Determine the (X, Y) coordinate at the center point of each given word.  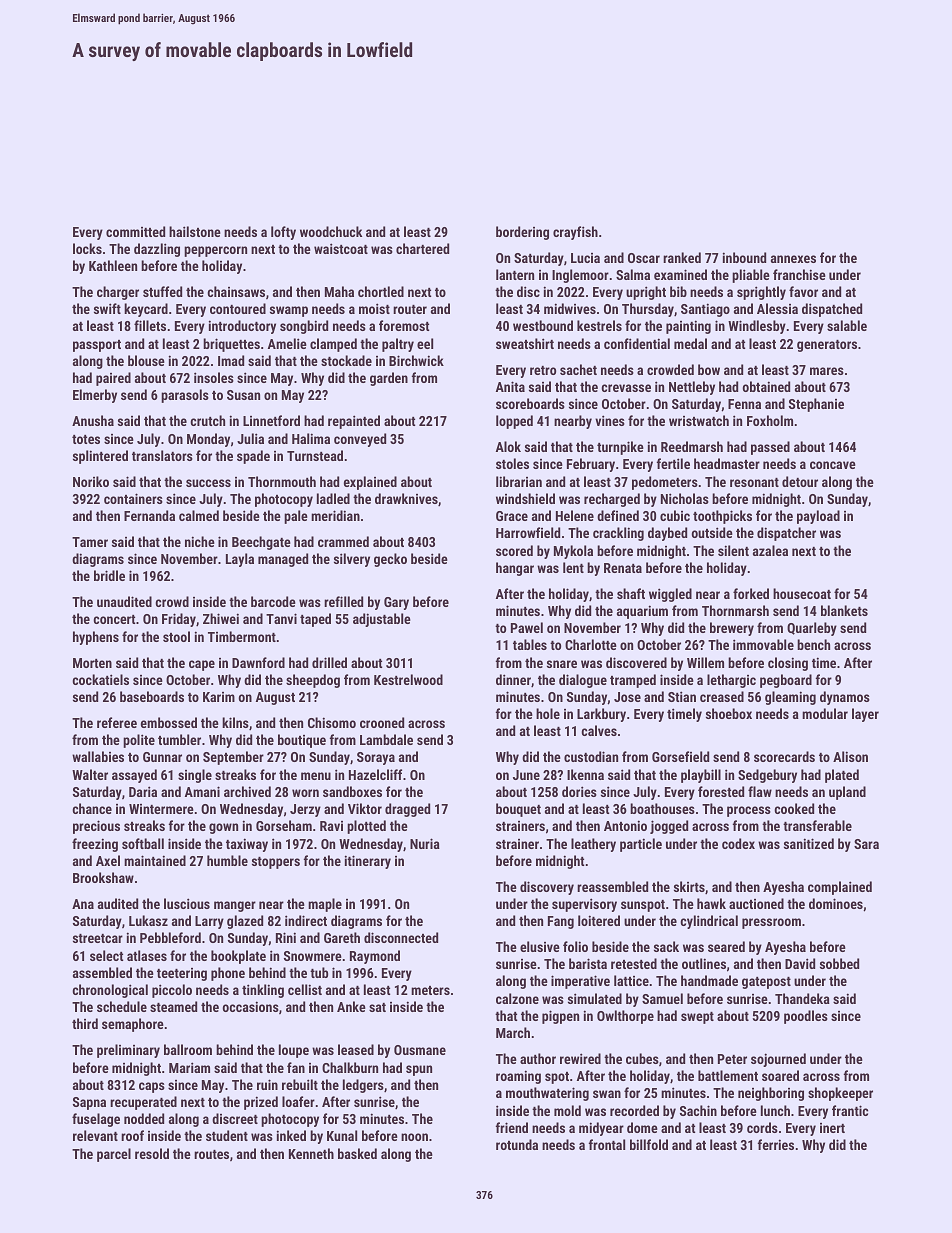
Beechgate (261, 543)
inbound (744, 257)
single (195, 776)
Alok (508, 446)
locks (87, 248)
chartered (422, 248)
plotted (366, 827)
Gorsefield (680, 756)
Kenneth (311, 1153)
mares (827, 371)
